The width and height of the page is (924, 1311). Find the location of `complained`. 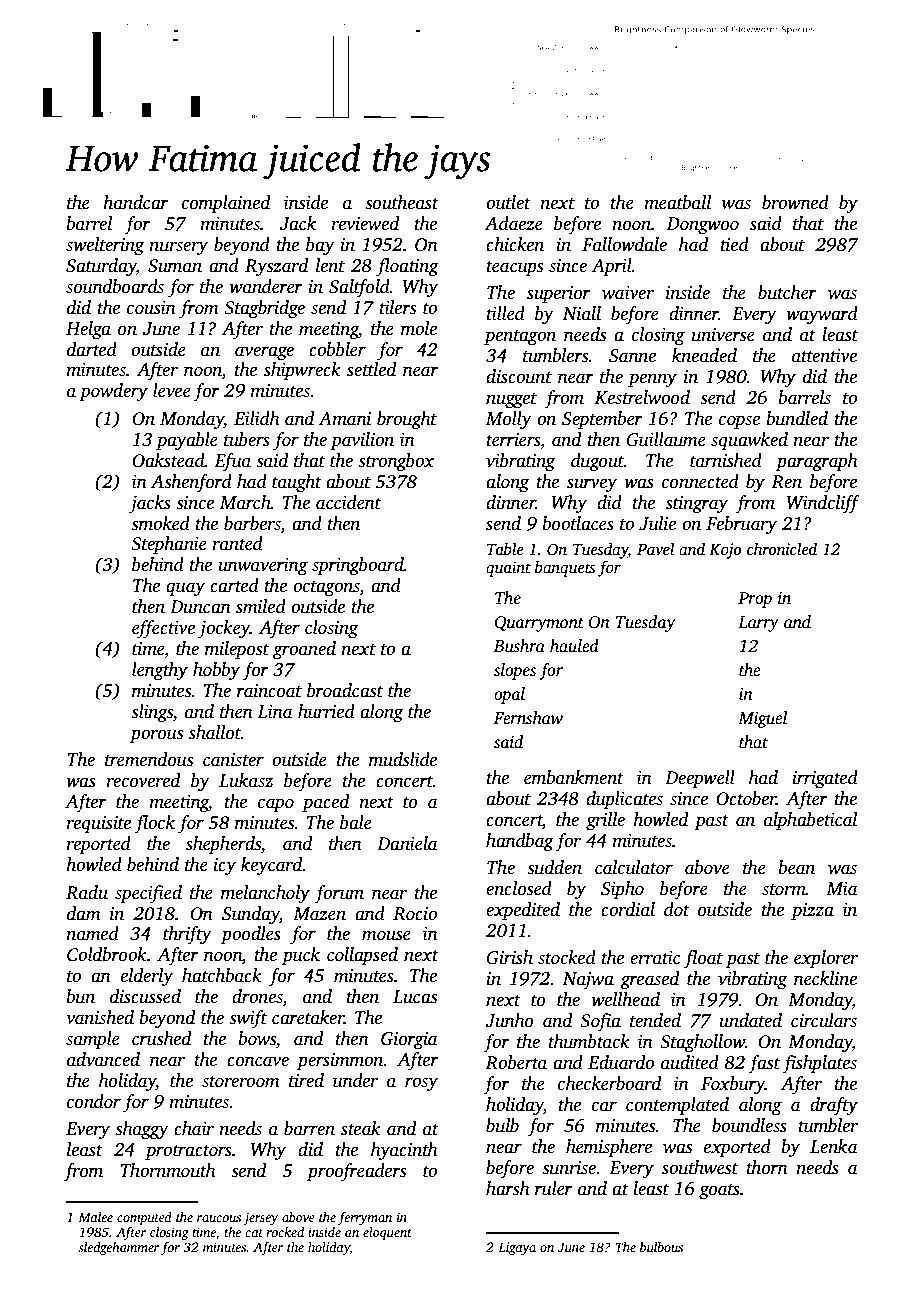

complained is located at coordinates (226, 204).
